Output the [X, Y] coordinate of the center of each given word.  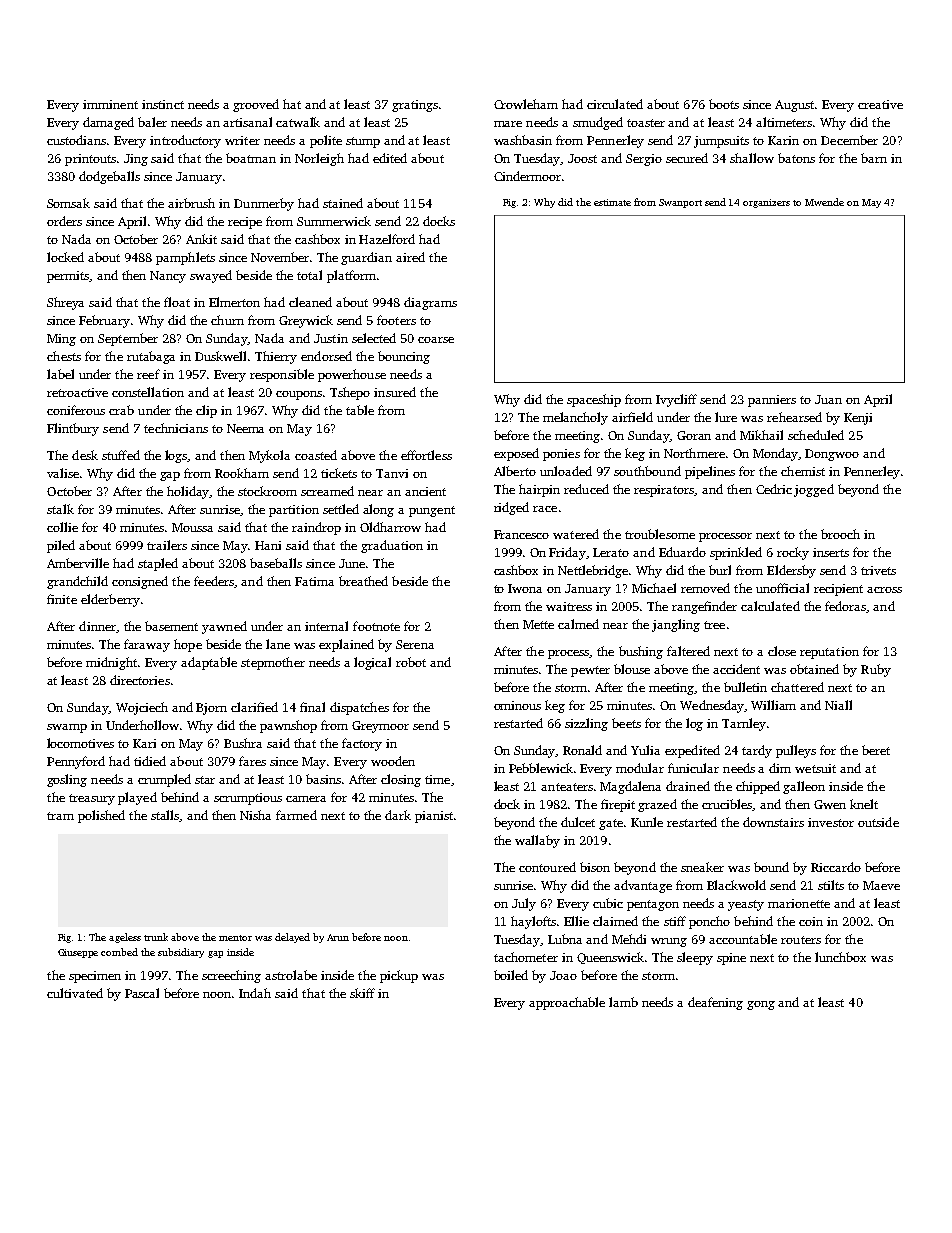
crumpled [164, 780]
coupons [299, 395]
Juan [828, 399]
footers [396, 320]
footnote [376, 626]
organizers [766, 203]
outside [878, 822]
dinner [98, 627]
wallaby [537, 841]
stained [343, 203]
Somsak [68, 203]
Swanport [680, 203]
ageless [125, 938]
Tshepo [350, 393]
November [280, 257]
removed [705, 588]
